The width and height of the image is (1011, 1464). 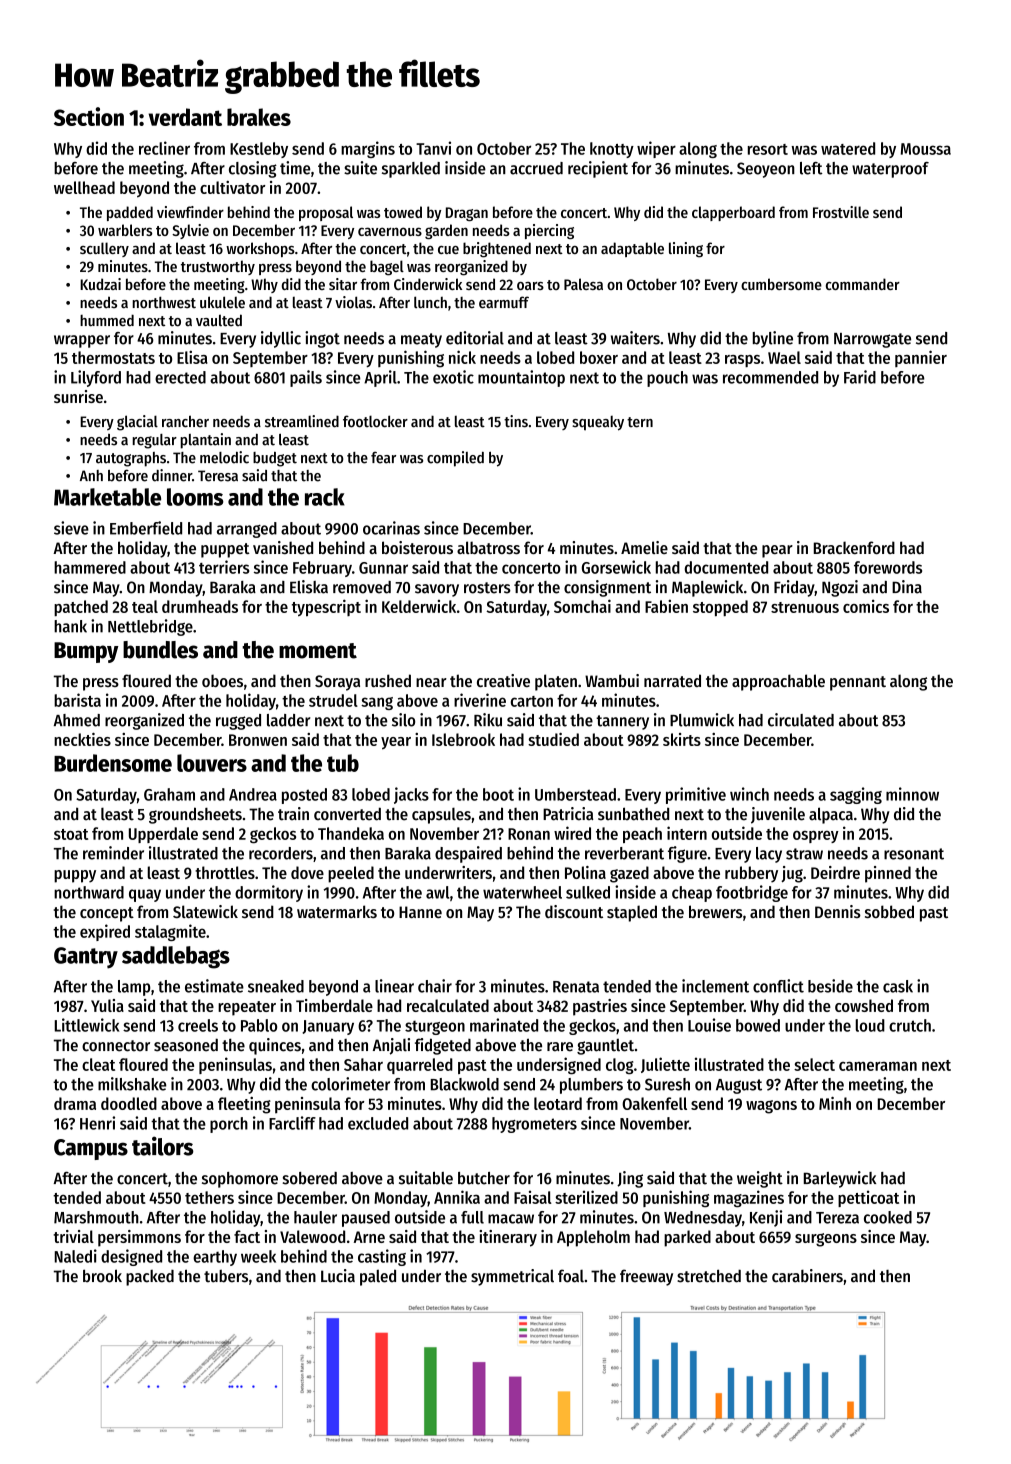 I want to click on fear, so click(x=383, y=457).
